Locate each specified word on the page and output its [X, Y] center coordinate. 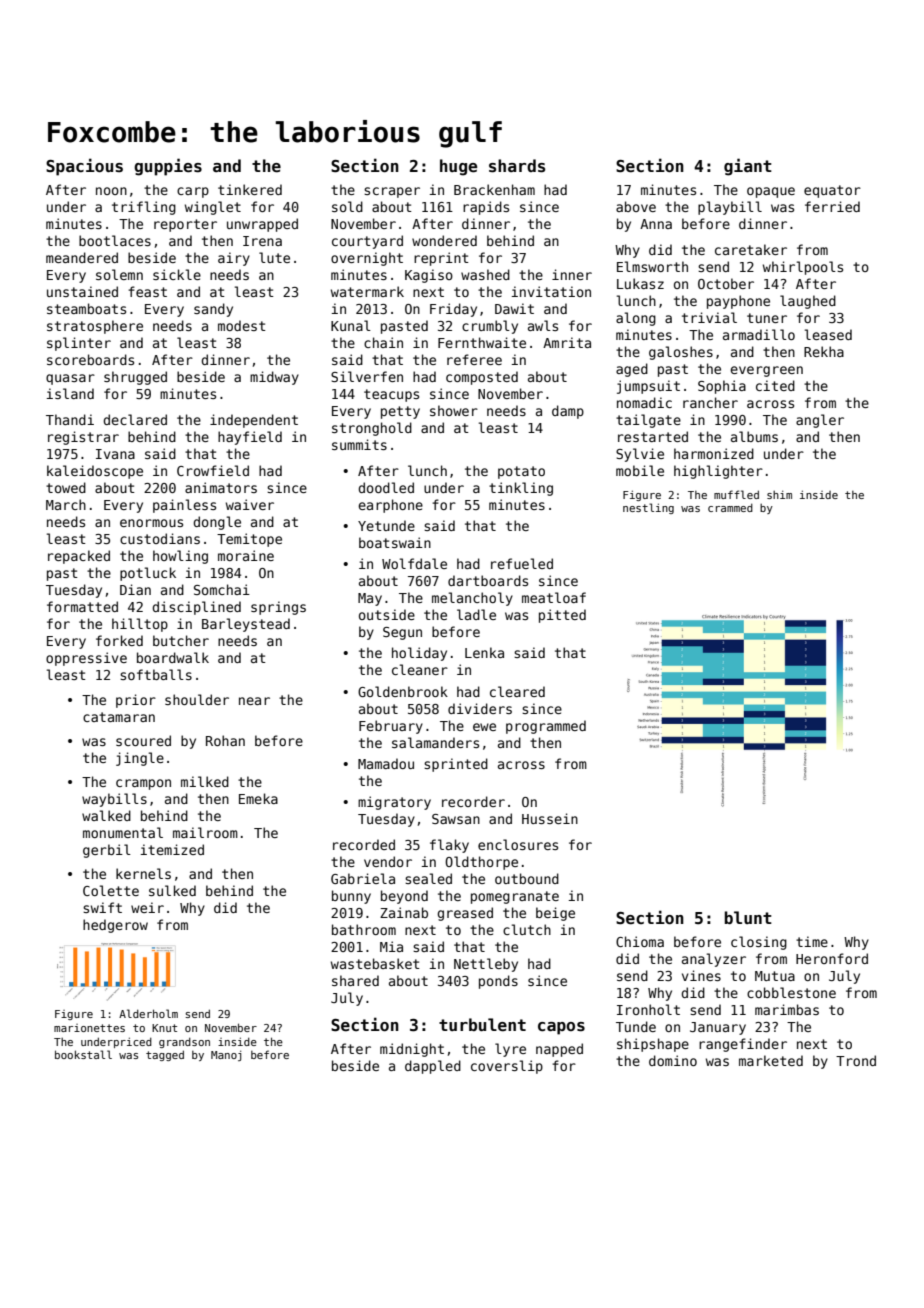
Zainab [404, 912]
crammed [730, 507]
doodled [386, 487]
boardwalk [173, 657]
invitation [551, 291]
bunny [351, 897]
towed [66, 487]
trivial [709, 317]
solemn [119, 274]
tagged [165, 1055]
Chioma [640, 941]
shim [779, 494]
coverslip [507, 1067]
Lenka [484, 652]
